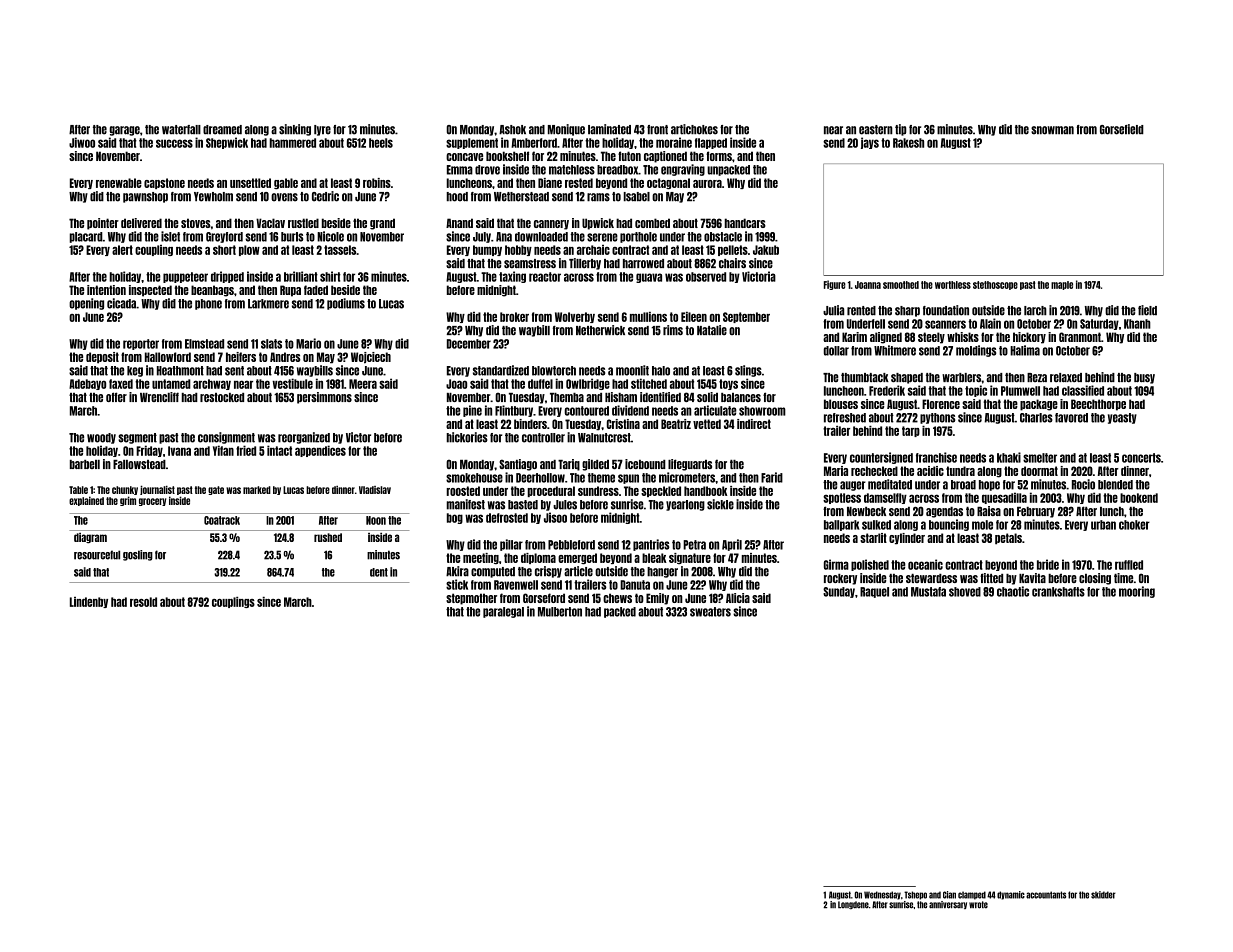 The height and width of the screenshot is (952, 1233). I want to click on lifeguards, so click(690, 465).
